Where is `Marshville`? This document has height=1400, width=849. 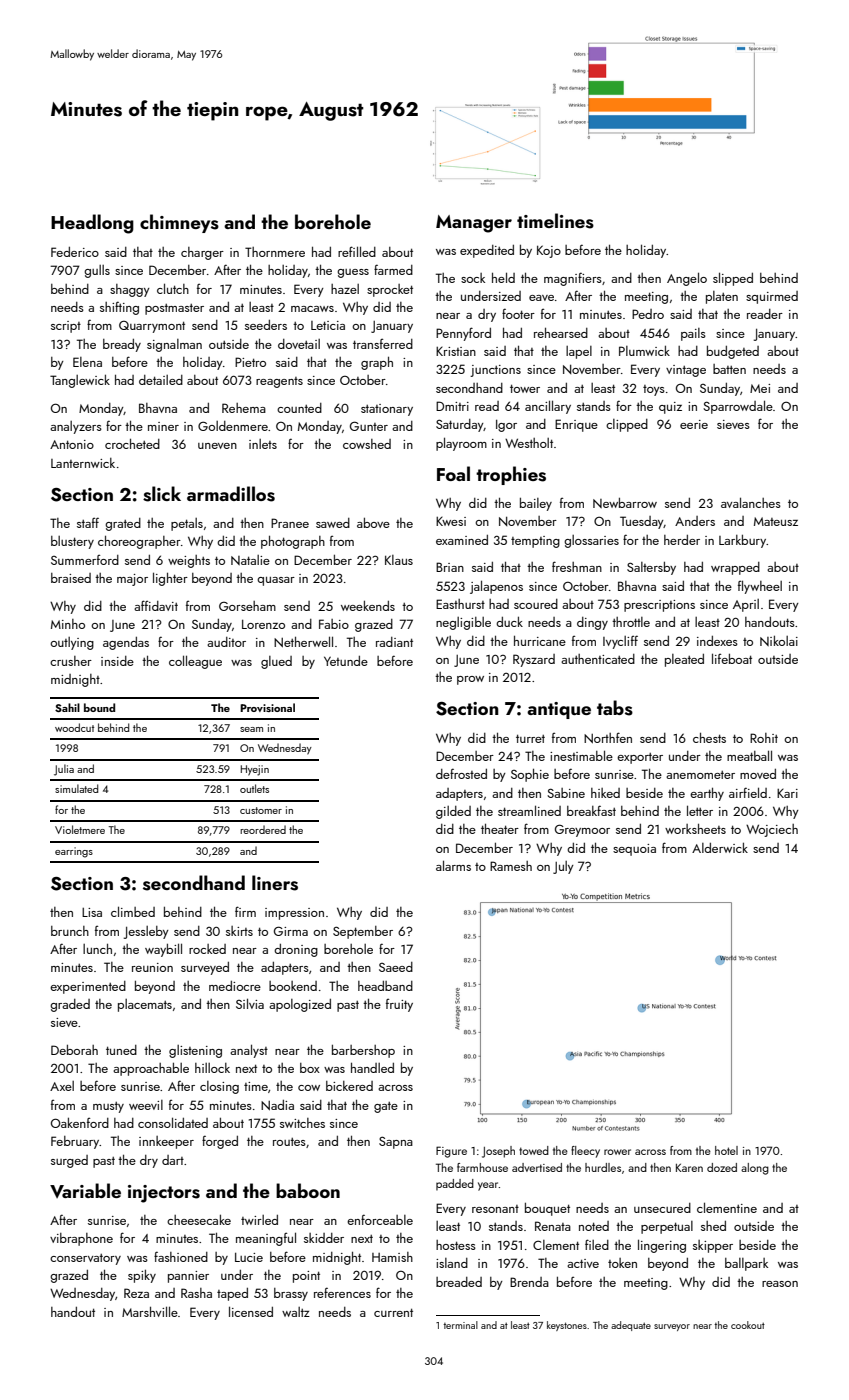 Marshville is located at coordinates (150, 1311).
